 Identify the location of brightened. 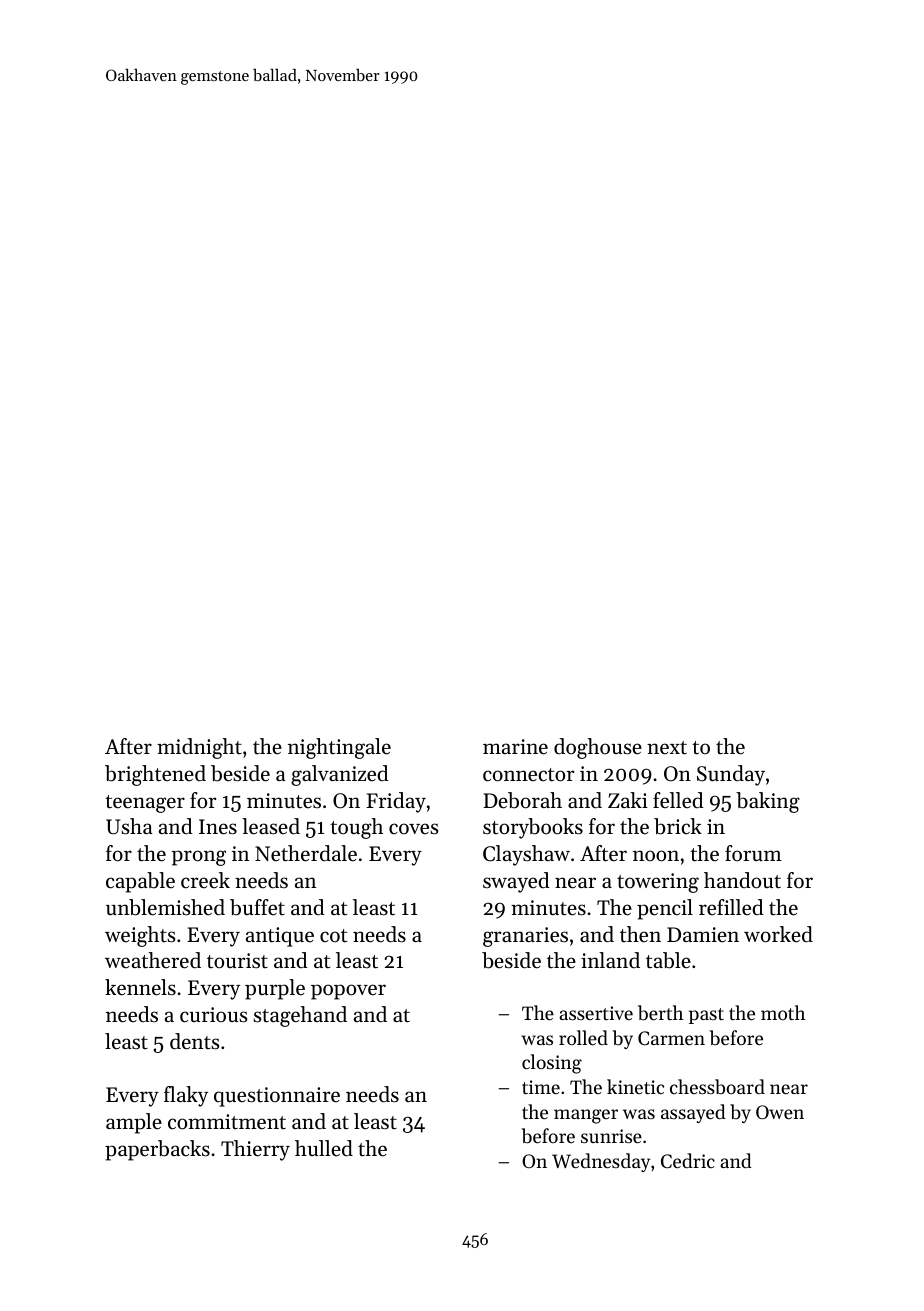
(155, 775).
